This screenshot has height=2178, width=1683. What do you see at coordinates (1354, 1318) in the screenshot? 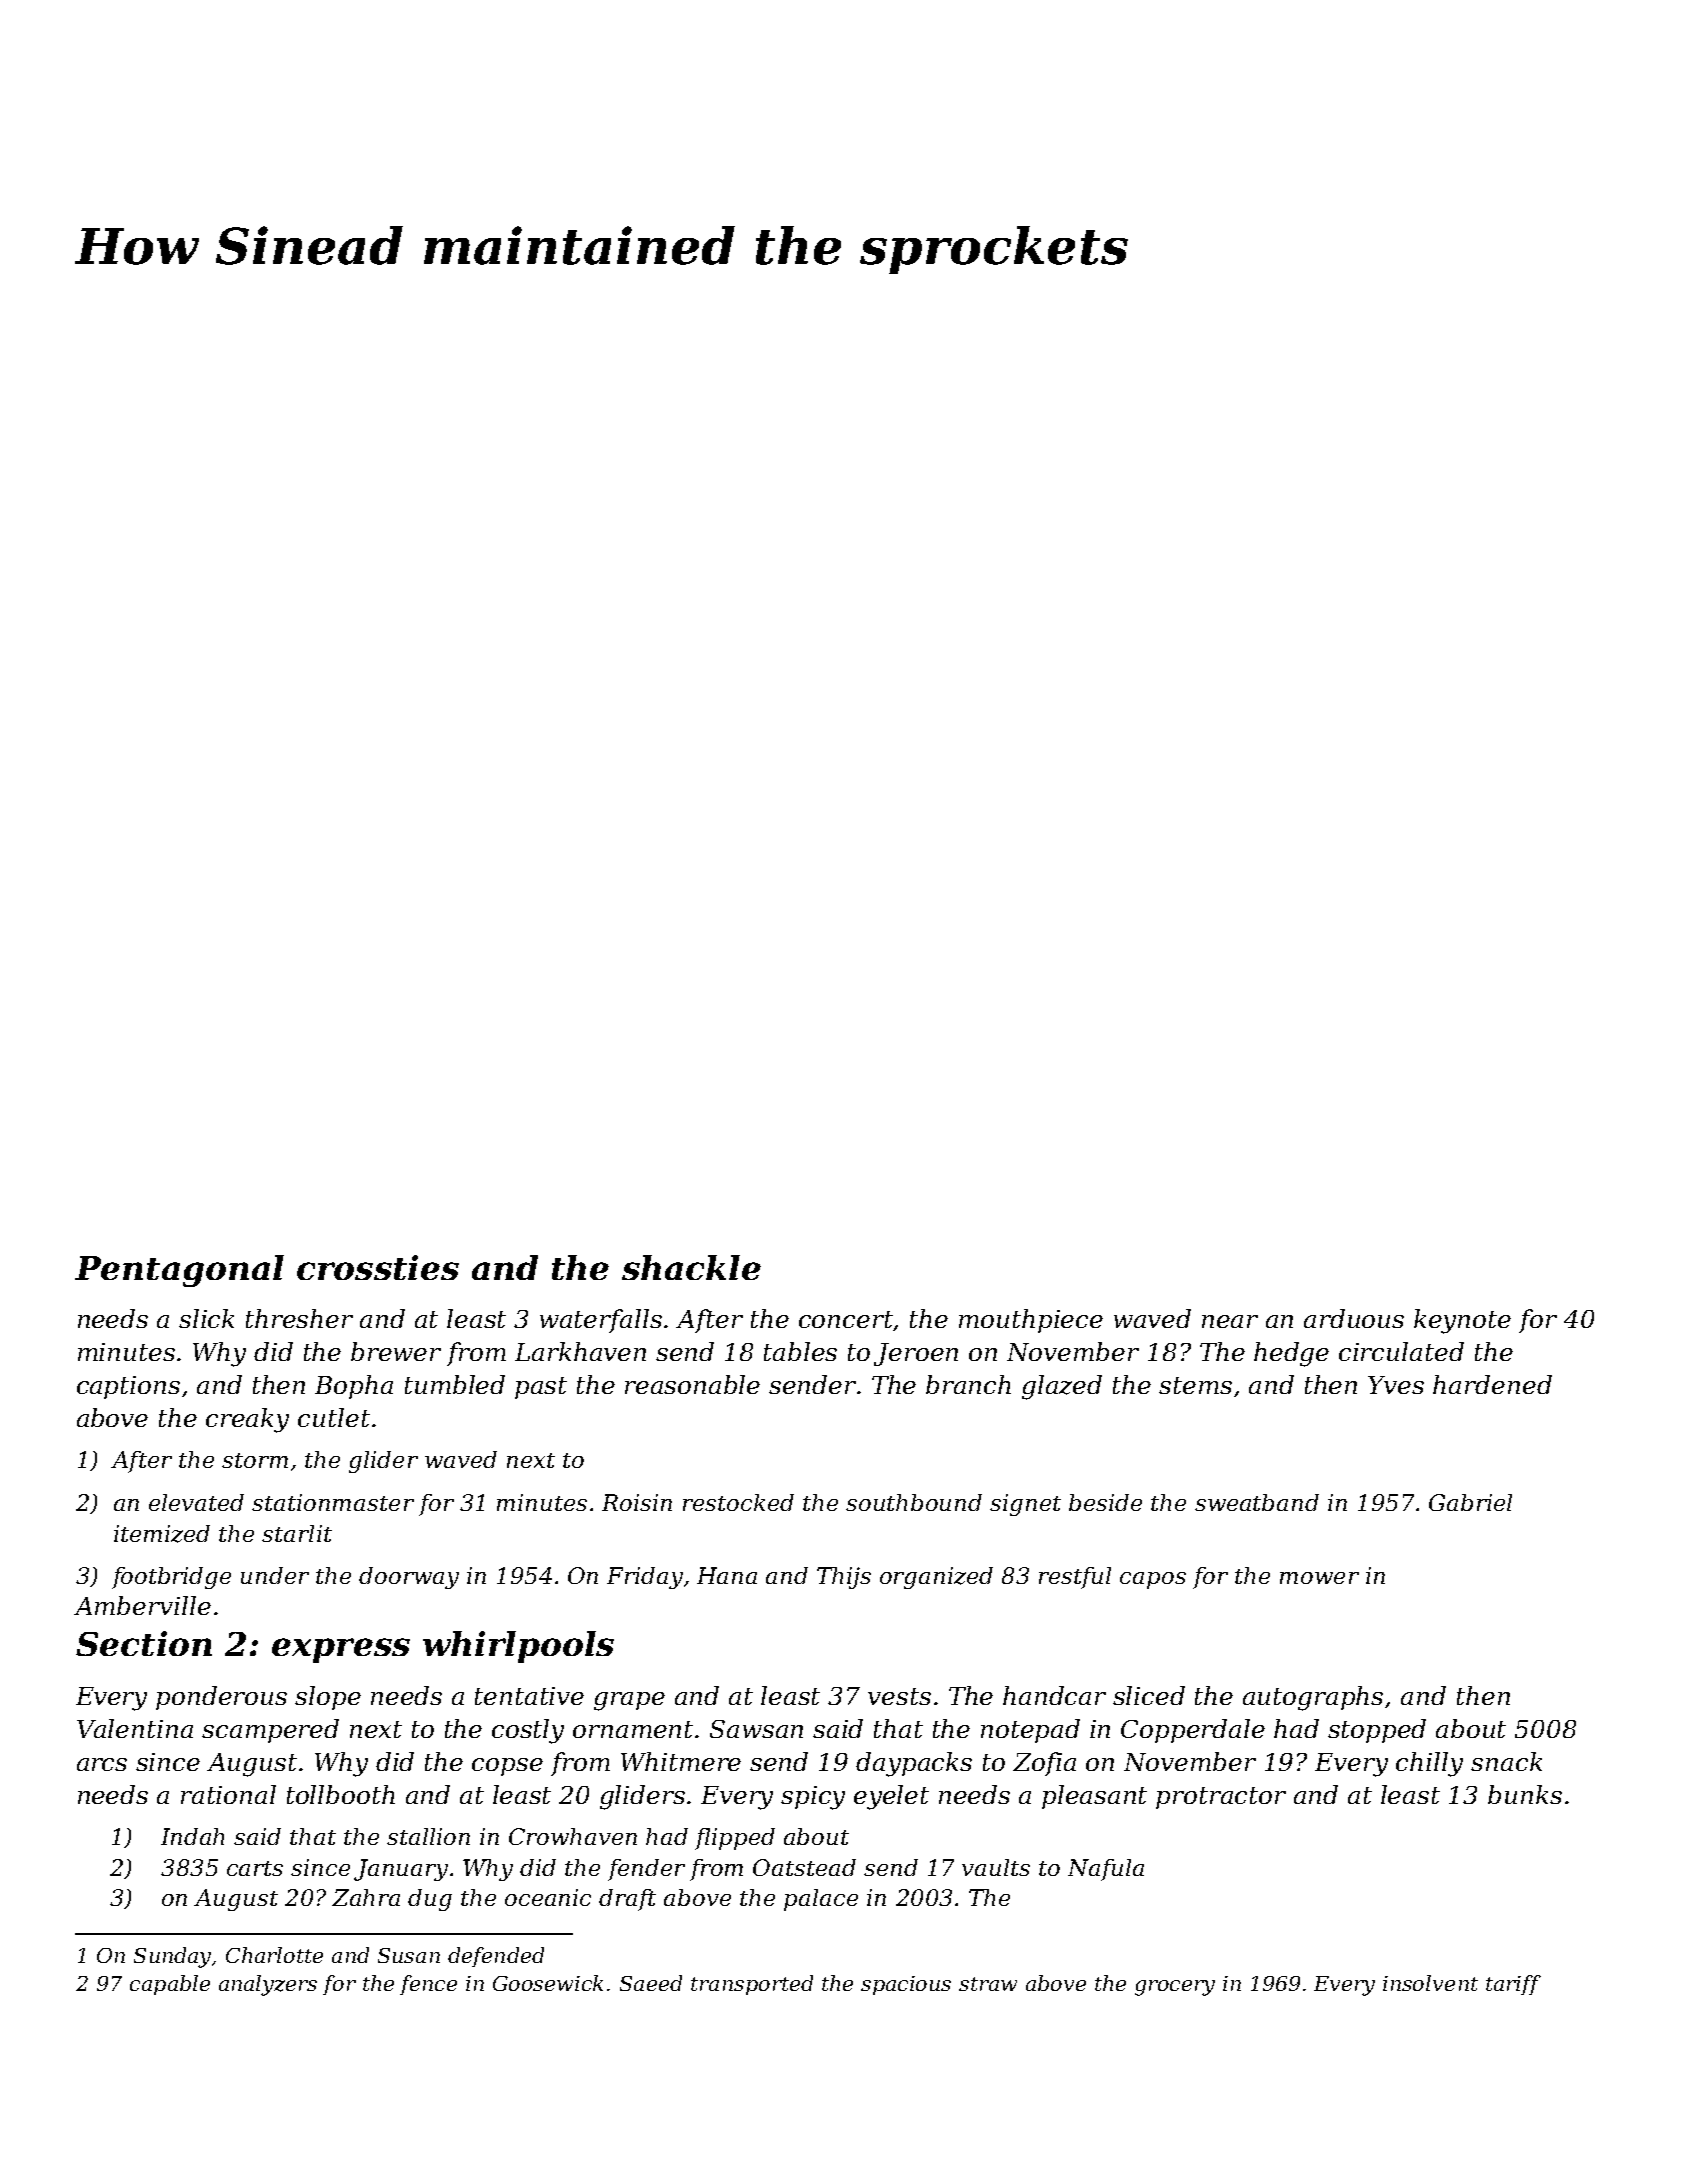
I see `arduous` at bounding box center [1354, 1318].
